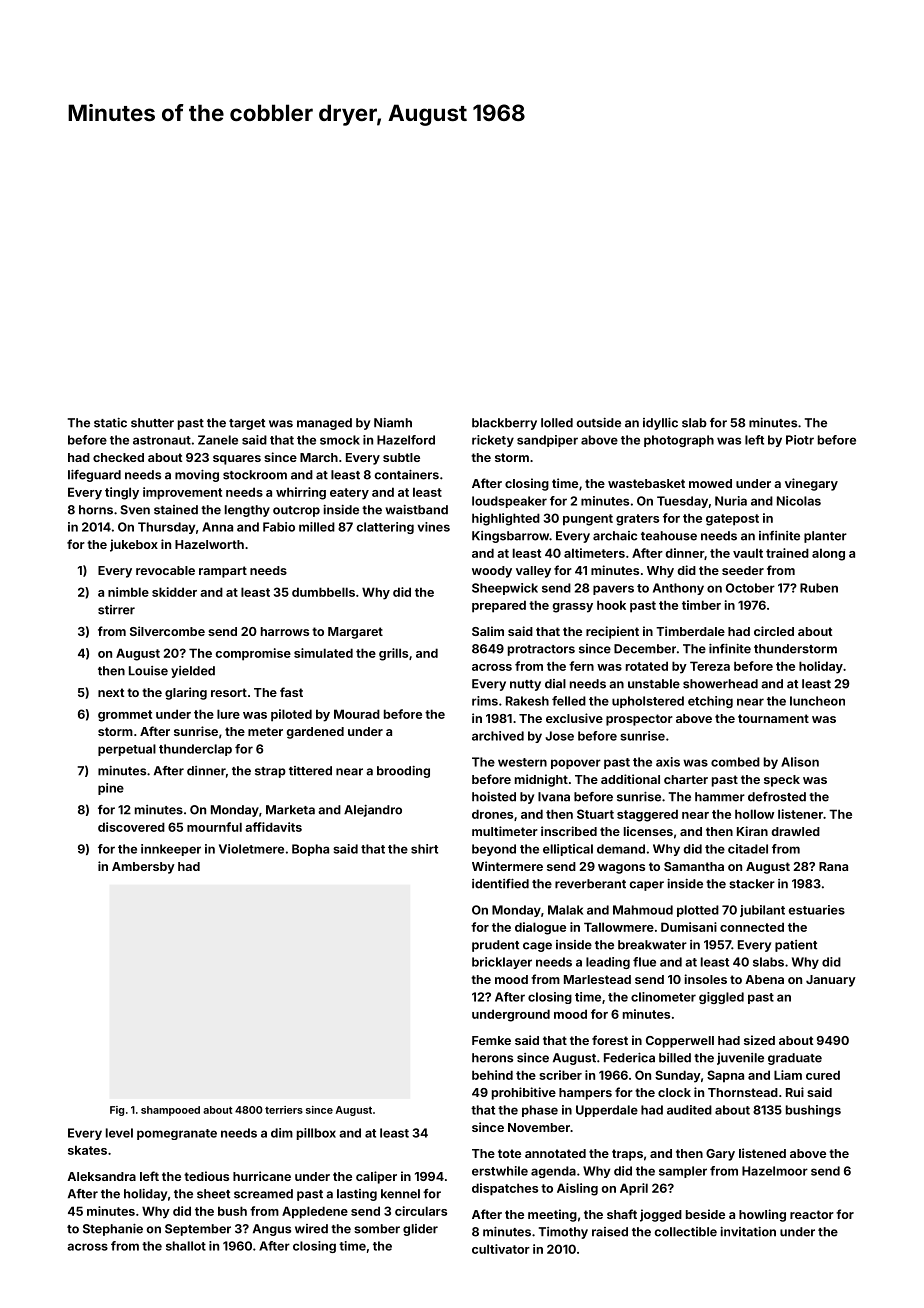 The image size is (924, 1308). Describe the element at coordinates (493, 441) in the image. I see `rickety` at that location.
